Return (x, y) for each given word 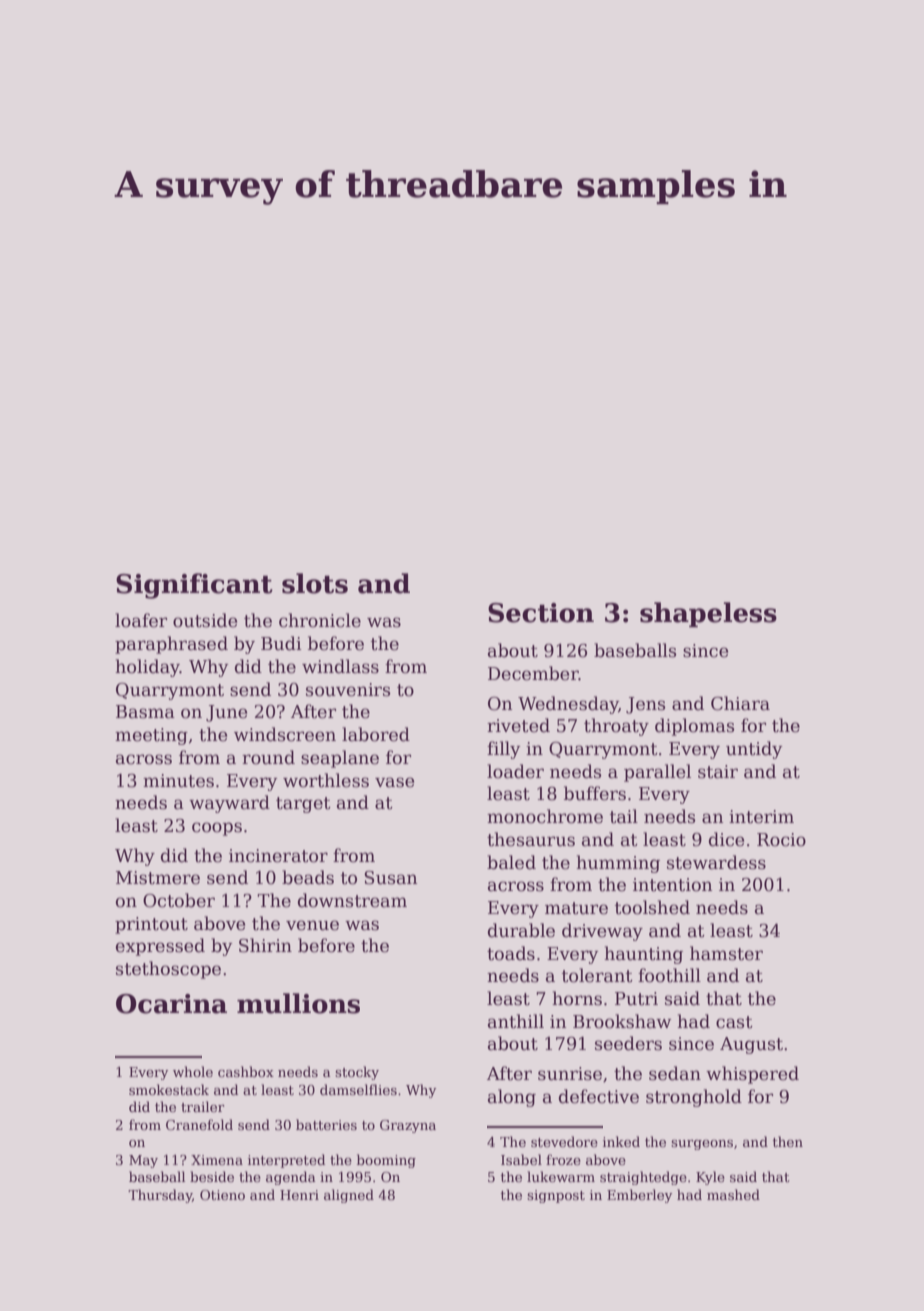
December (533, 673)
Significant (194, 586)
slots (315, 583)
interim (761, 817)
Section (541, 613)
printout (151, 925)
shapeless (708, 614)
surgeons (702, 1145)
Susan (390, 878)
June (226, 713)
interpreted (286, 1161)
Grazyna (408, 1126)
